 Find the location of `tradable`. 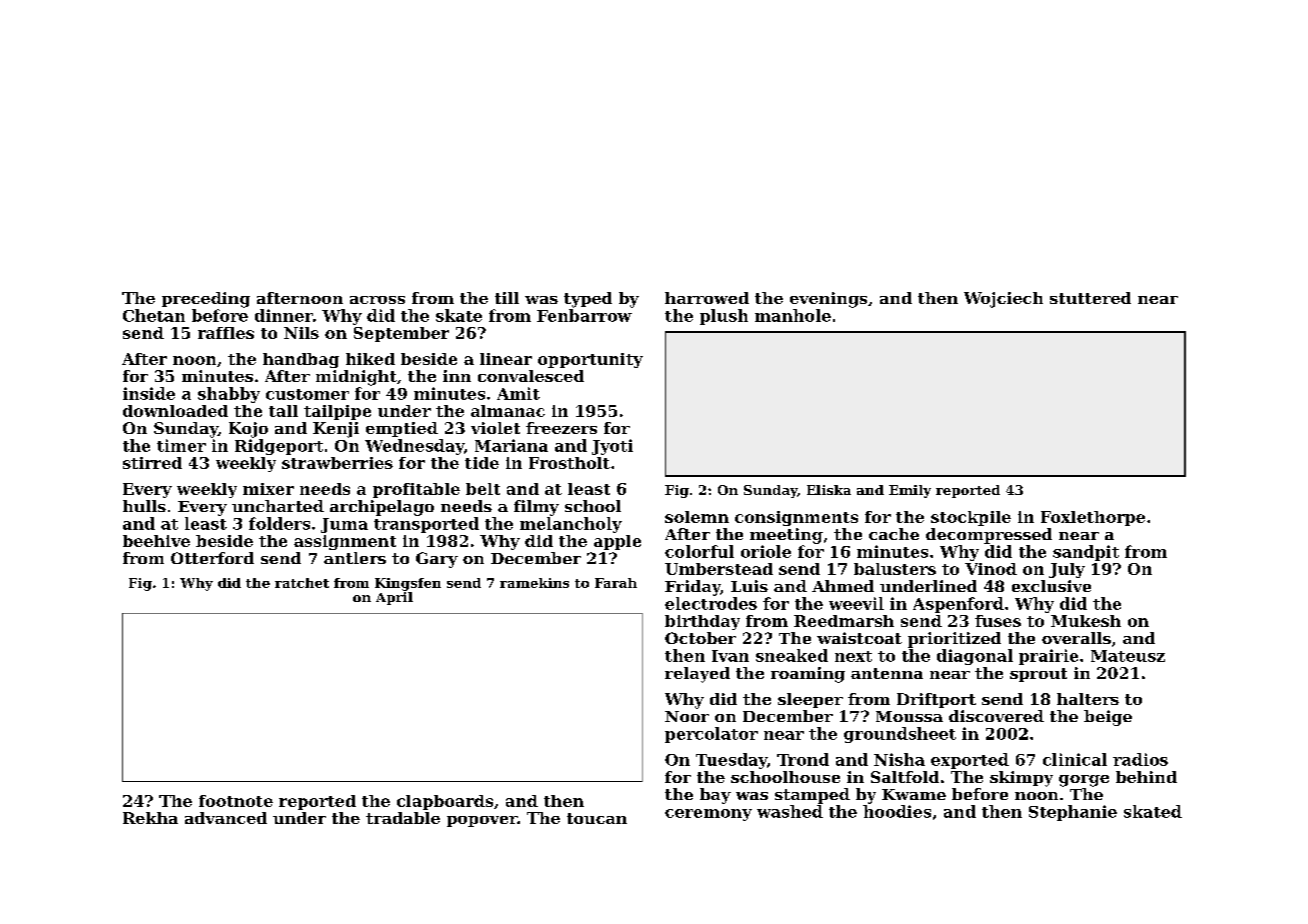

tradable is located at coordinates (403, 818).
